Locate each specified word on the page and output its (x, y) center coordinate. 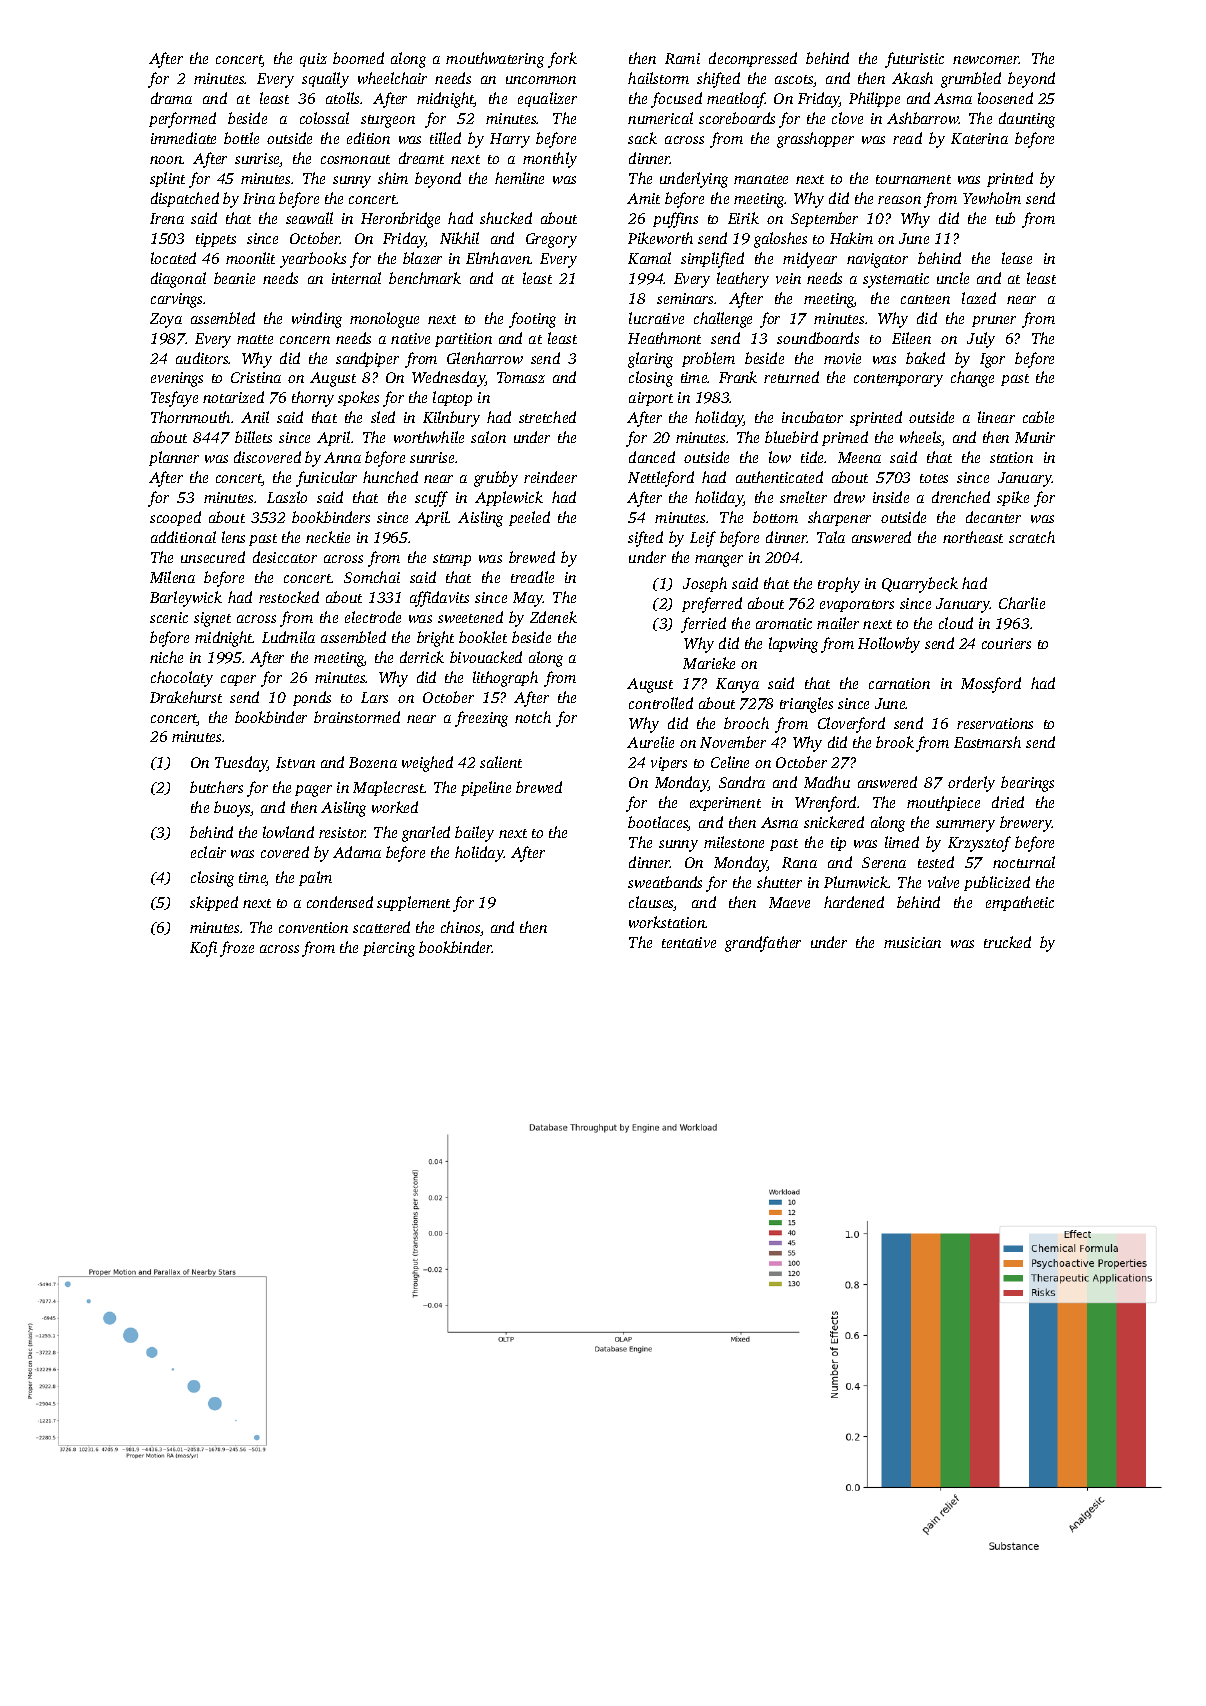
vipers (669, 764)
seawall (309, 218)
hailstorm (658, 78)
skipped (214, 903)
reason (899, 200)
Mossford (991, 685)
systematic (896, 280)
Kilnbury (451, 419)
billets (253, 437)
